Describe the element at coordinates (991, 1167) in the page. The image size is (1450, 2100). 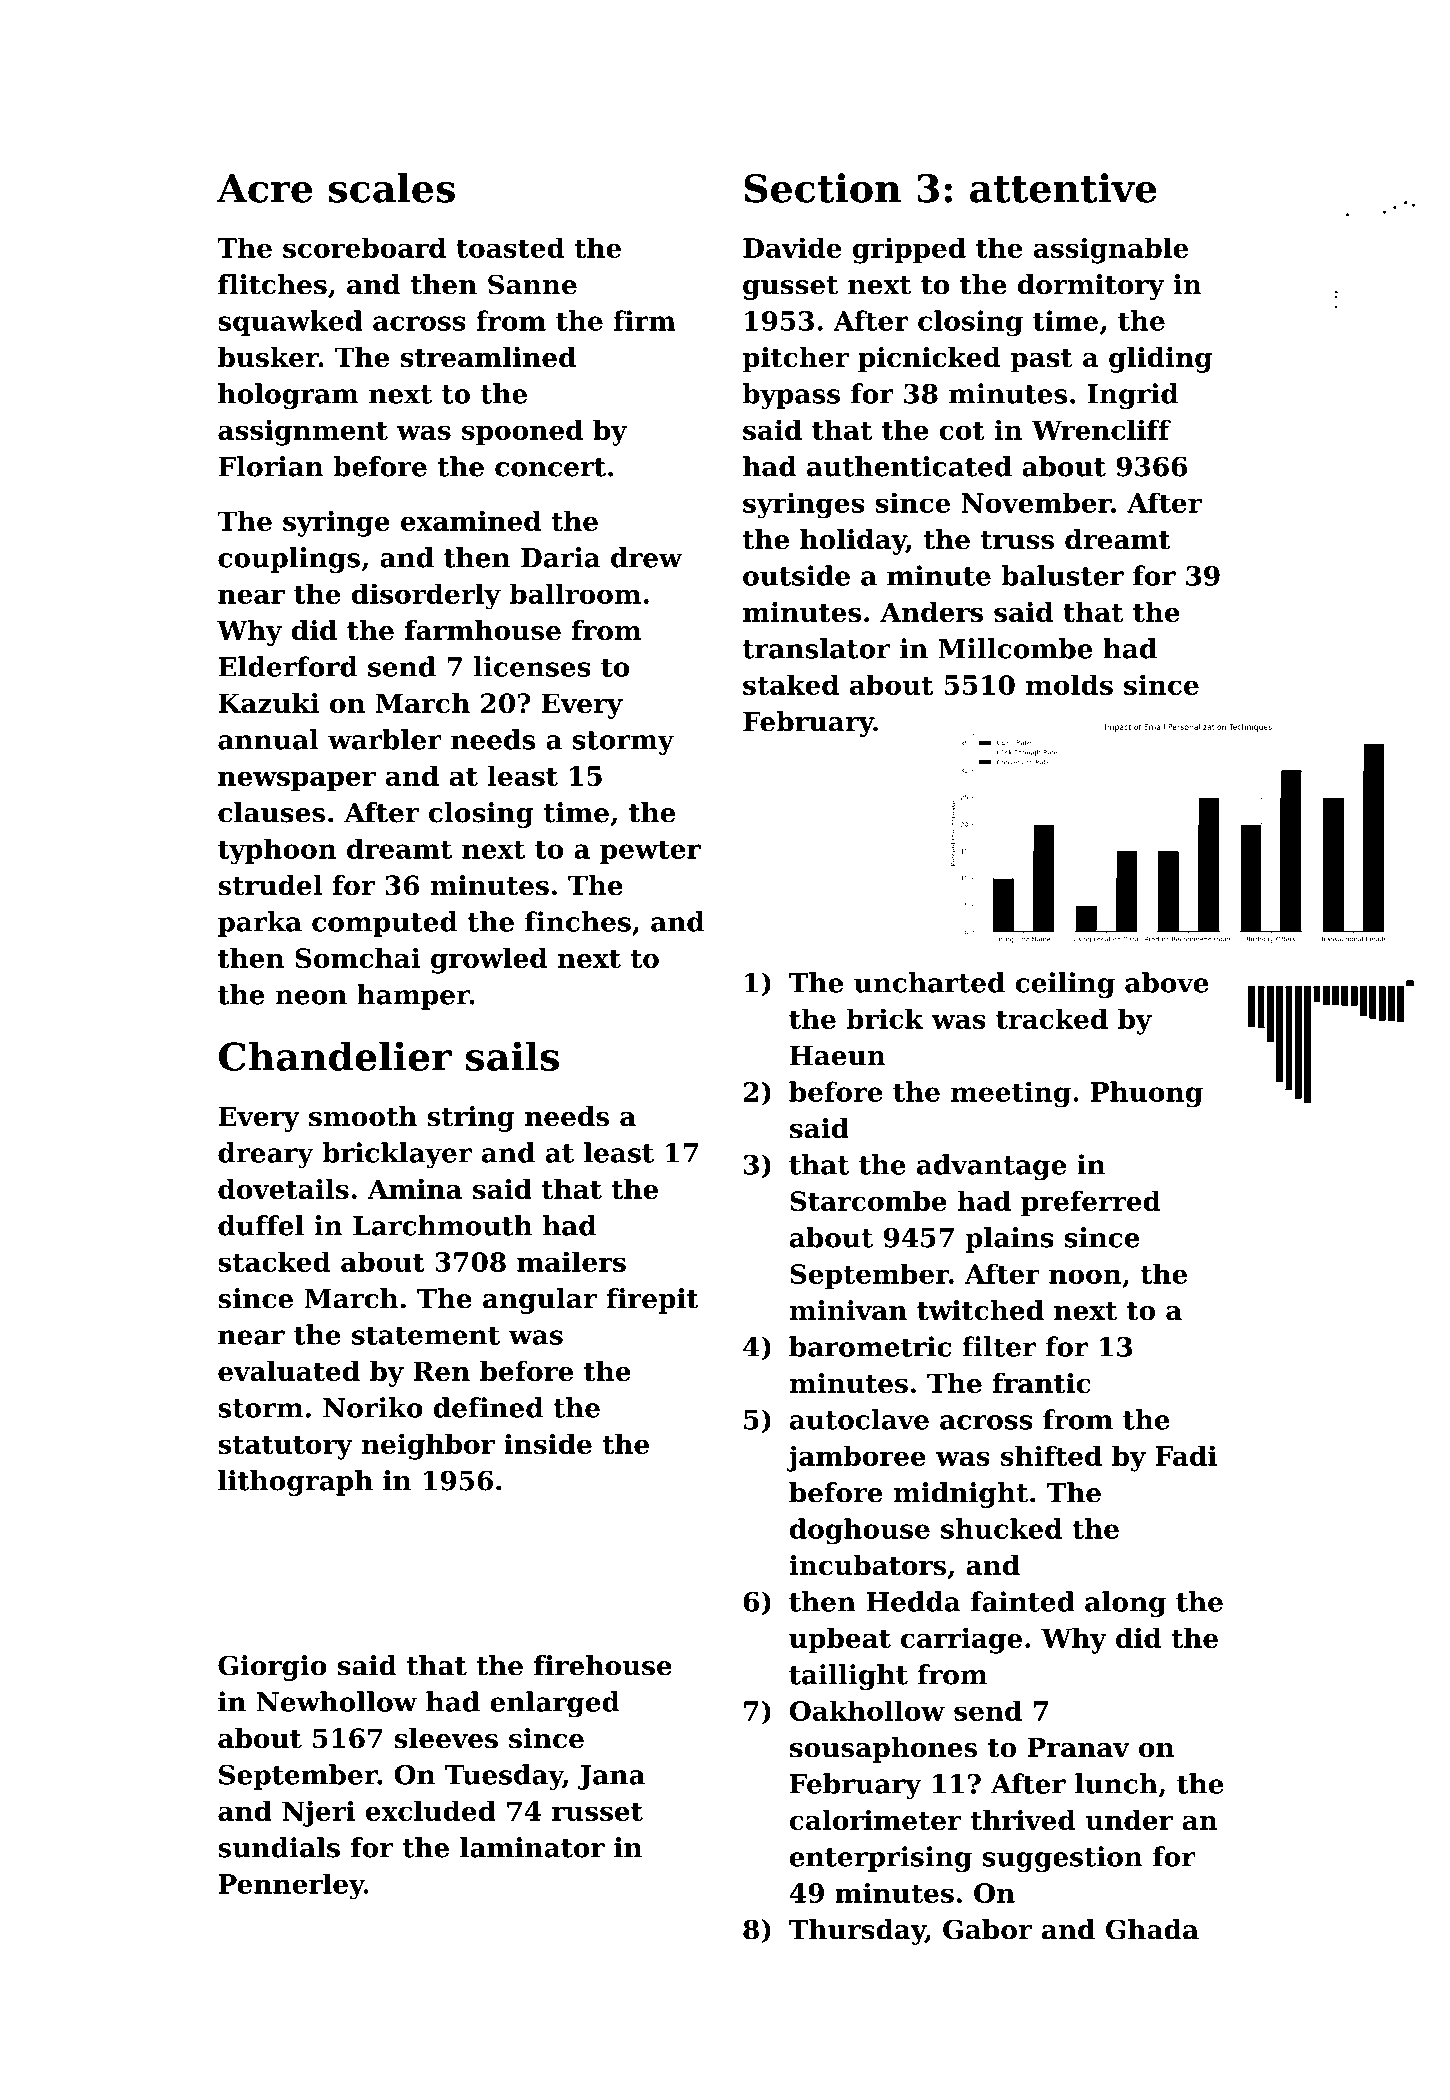
I see `advantage` at that location.
